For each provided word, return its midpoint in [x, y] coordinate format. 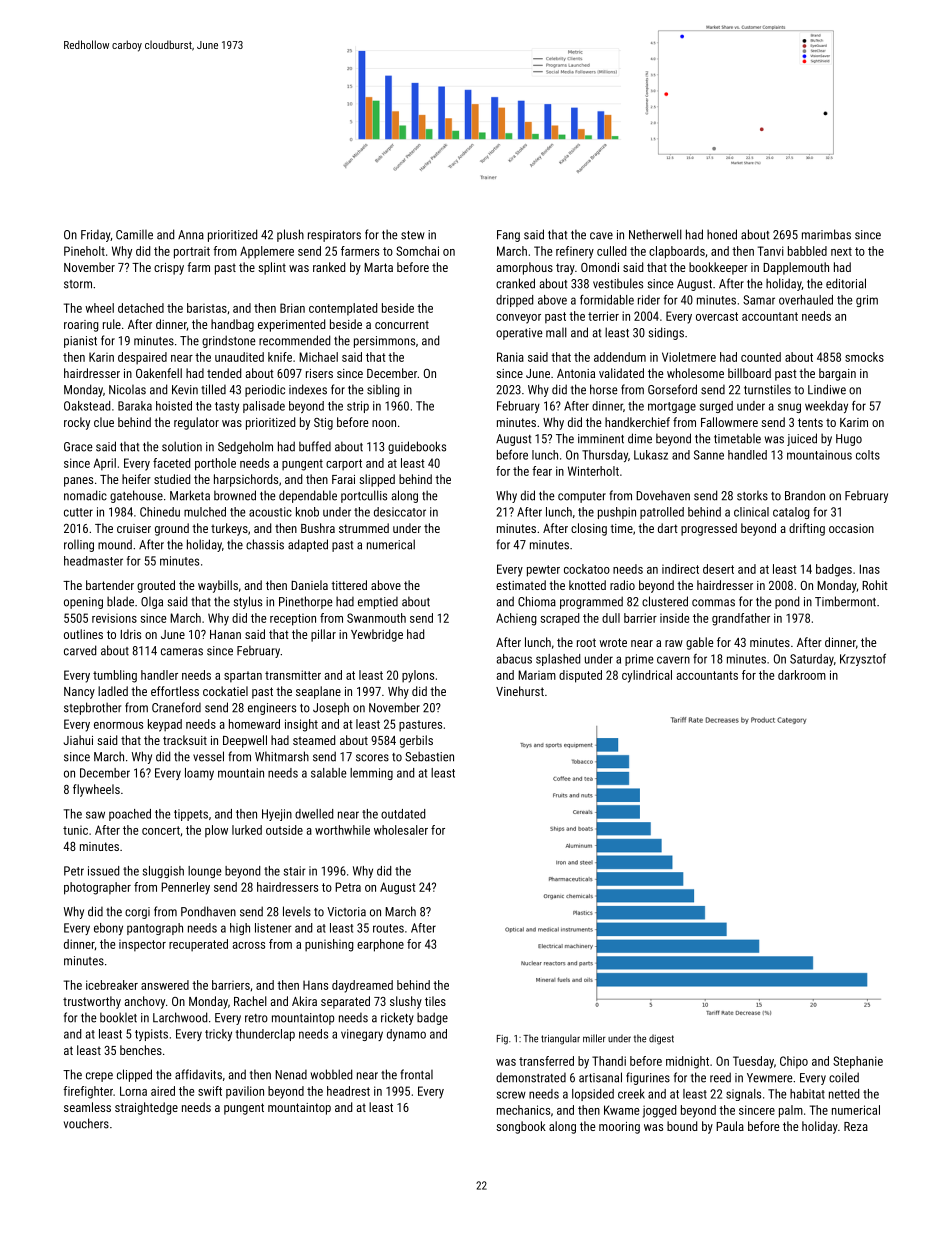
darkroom [802, 675]
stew [413, 235]
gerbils [416, 741]
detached [141, 308]
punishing [329, 945]
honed [722, 234]
